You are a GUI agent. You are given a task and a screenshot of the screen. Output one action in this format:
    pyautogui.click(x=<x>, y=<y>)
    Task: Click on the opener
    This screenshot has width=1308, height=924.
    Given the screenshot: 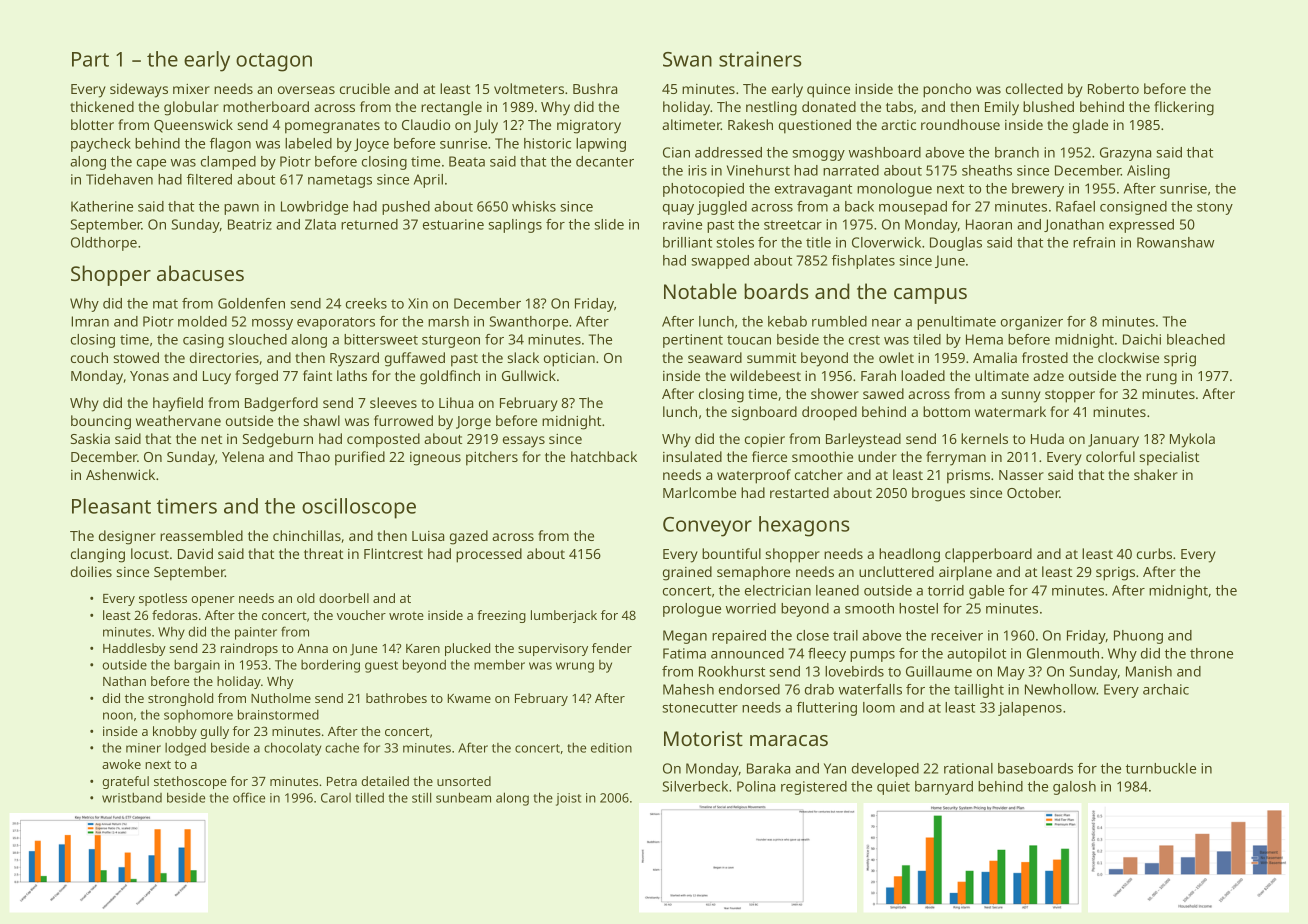 What is the action you would take?
    pyautogui.click(x=213, y=601)
